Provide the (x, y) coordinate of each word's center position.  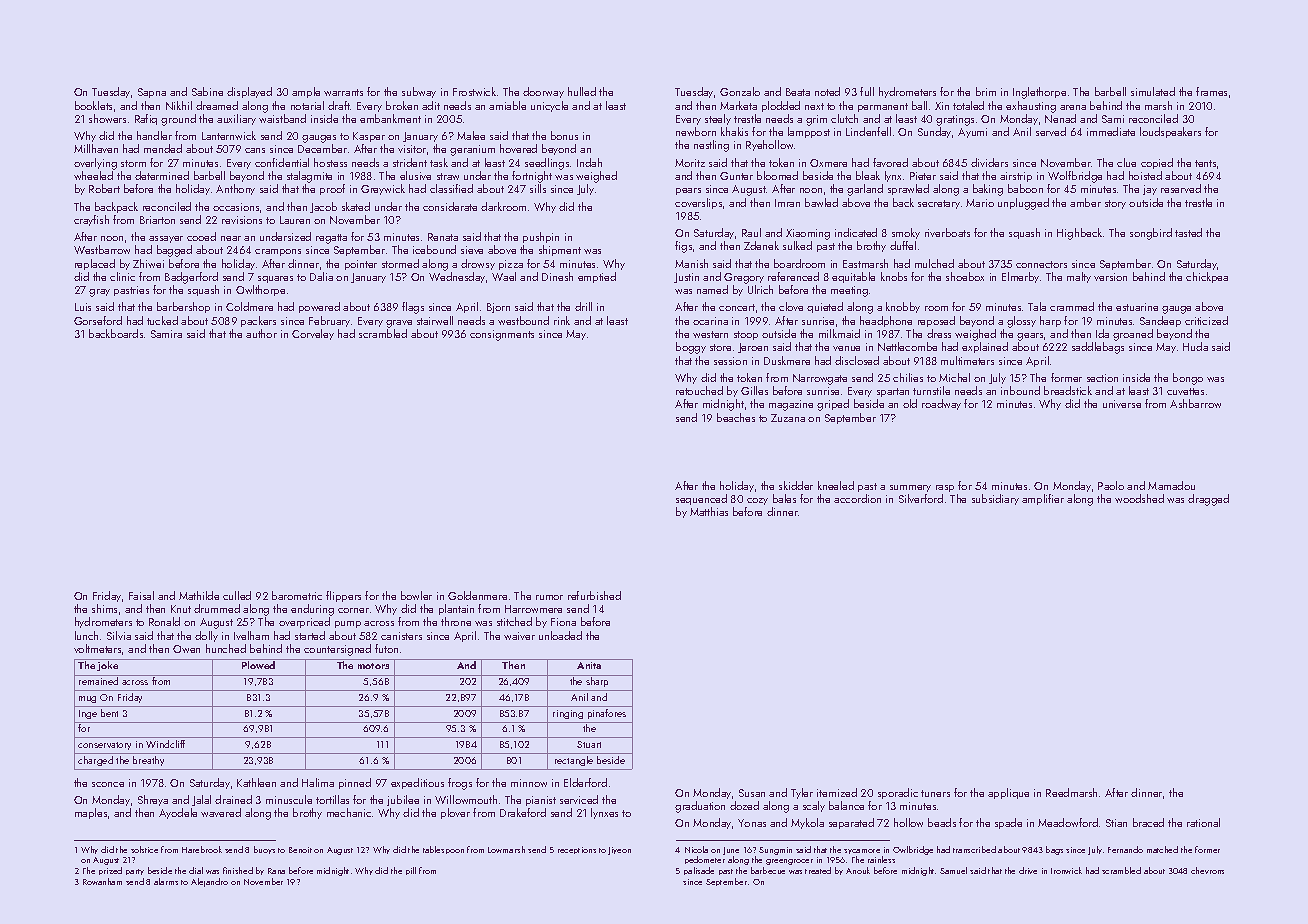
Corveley (313, 334)
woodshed (1139, 498)
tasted (1188, 232)
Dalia (321, 276)
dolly (206, 636)
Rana (276, 871)
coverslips (698, 203)
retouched (699, 390)
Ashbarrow (1195, 403)
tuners (935, 793)
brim (986, 91)
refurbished (594, 595)
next (814, 106)
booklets (93, 105)
